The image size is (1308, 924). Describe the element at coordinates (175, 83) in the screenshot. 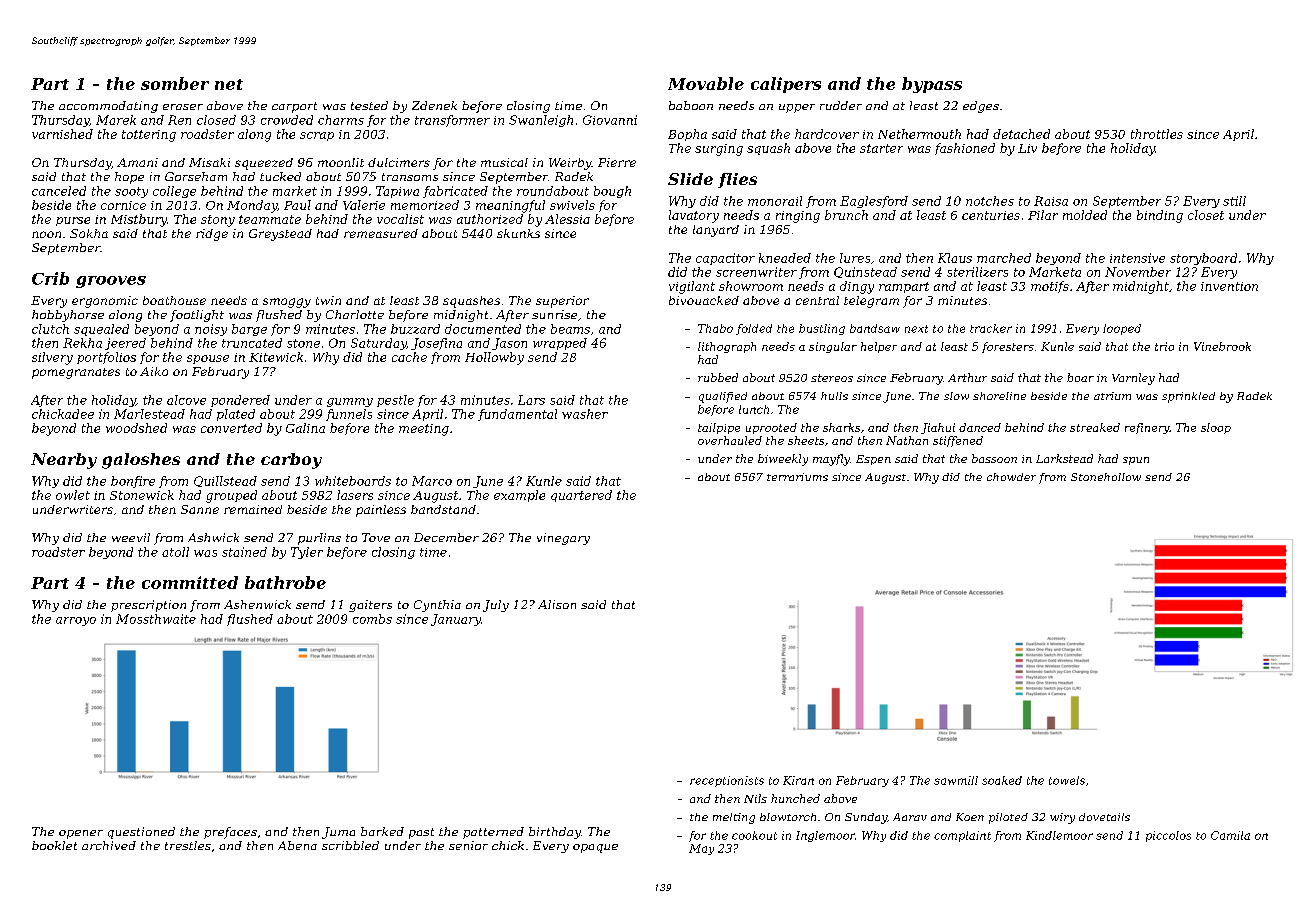

I see `somber` at that location.
